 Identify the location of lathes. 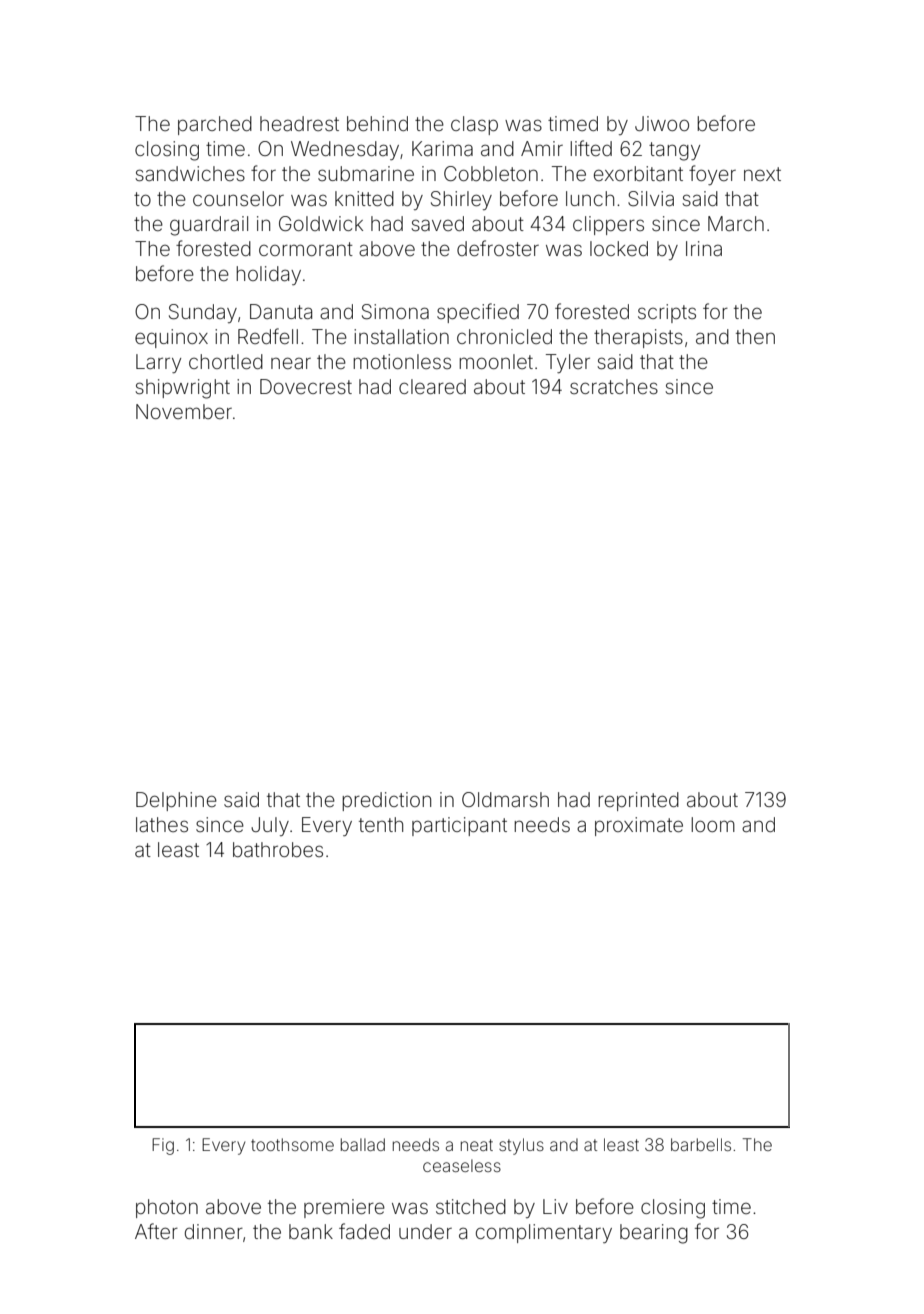
(162, 824).
